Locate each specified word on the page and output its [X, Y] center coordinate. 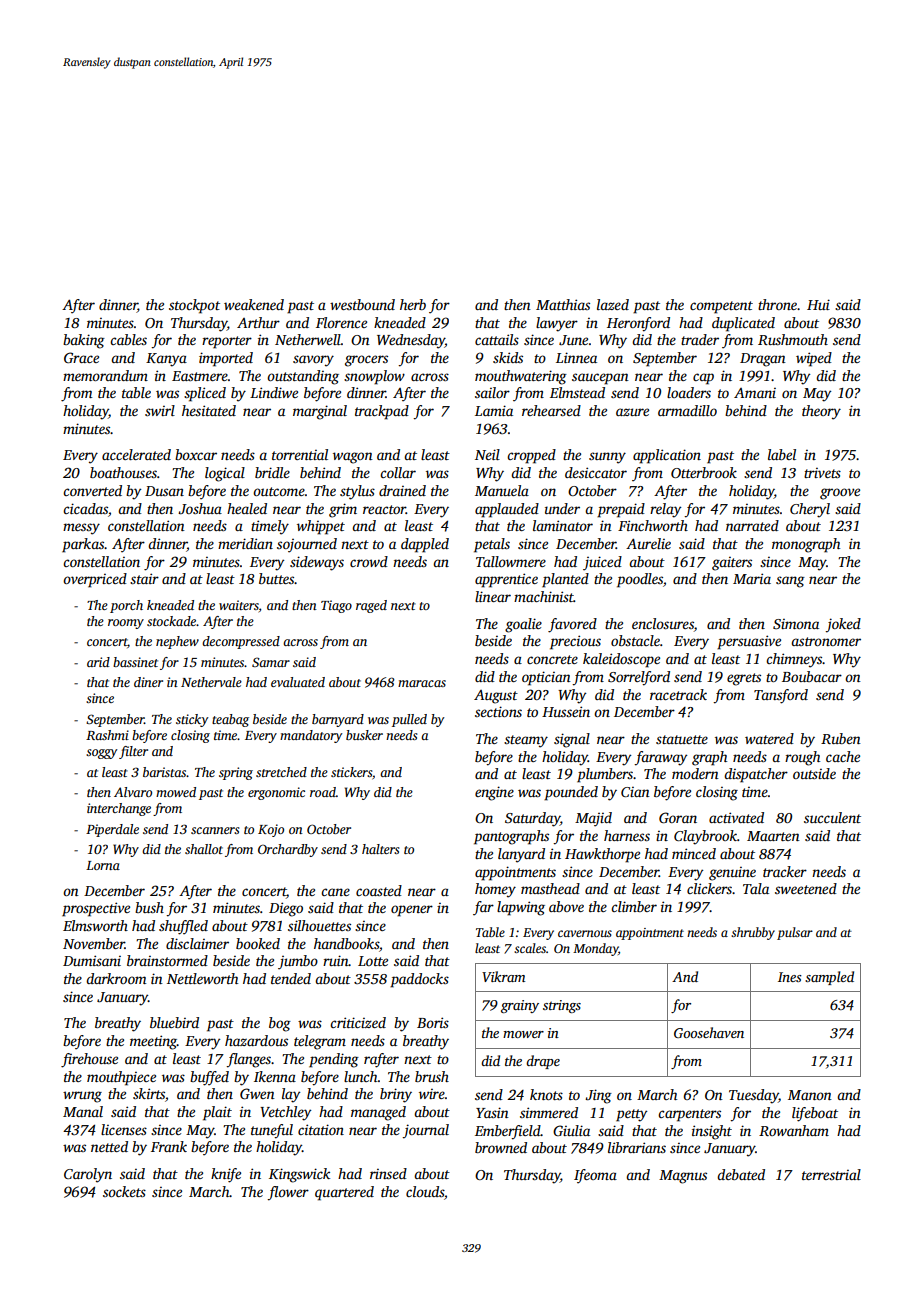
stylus [357, 492]
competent [721, 307]
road [323, 792]
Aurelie [648, 543]
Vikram [503, 976]
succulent [832, 817]
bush [149, 907]
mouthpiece [121, 1078]
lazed [613, 304]
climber [634, 906]
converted [92, 490]
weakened [254, 304]
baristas [164, 772]
